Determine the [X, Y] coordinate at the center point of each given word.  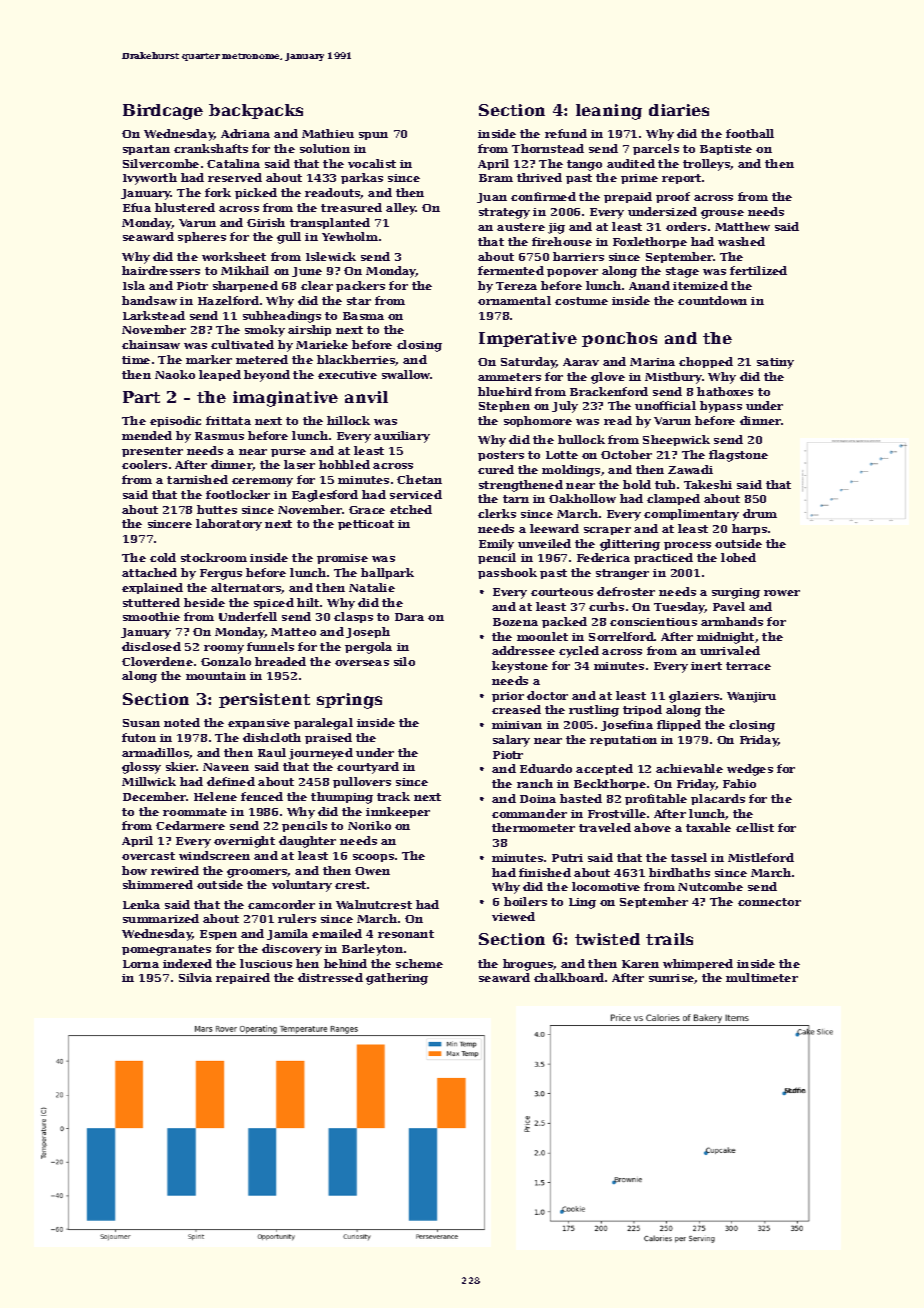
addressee [523, 650]
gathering [397, 979]
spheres [202, 237]
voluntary [302, 886]
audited [631, 163]
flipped [679, 725]
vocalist [372, 163]
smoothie [151, 616]
